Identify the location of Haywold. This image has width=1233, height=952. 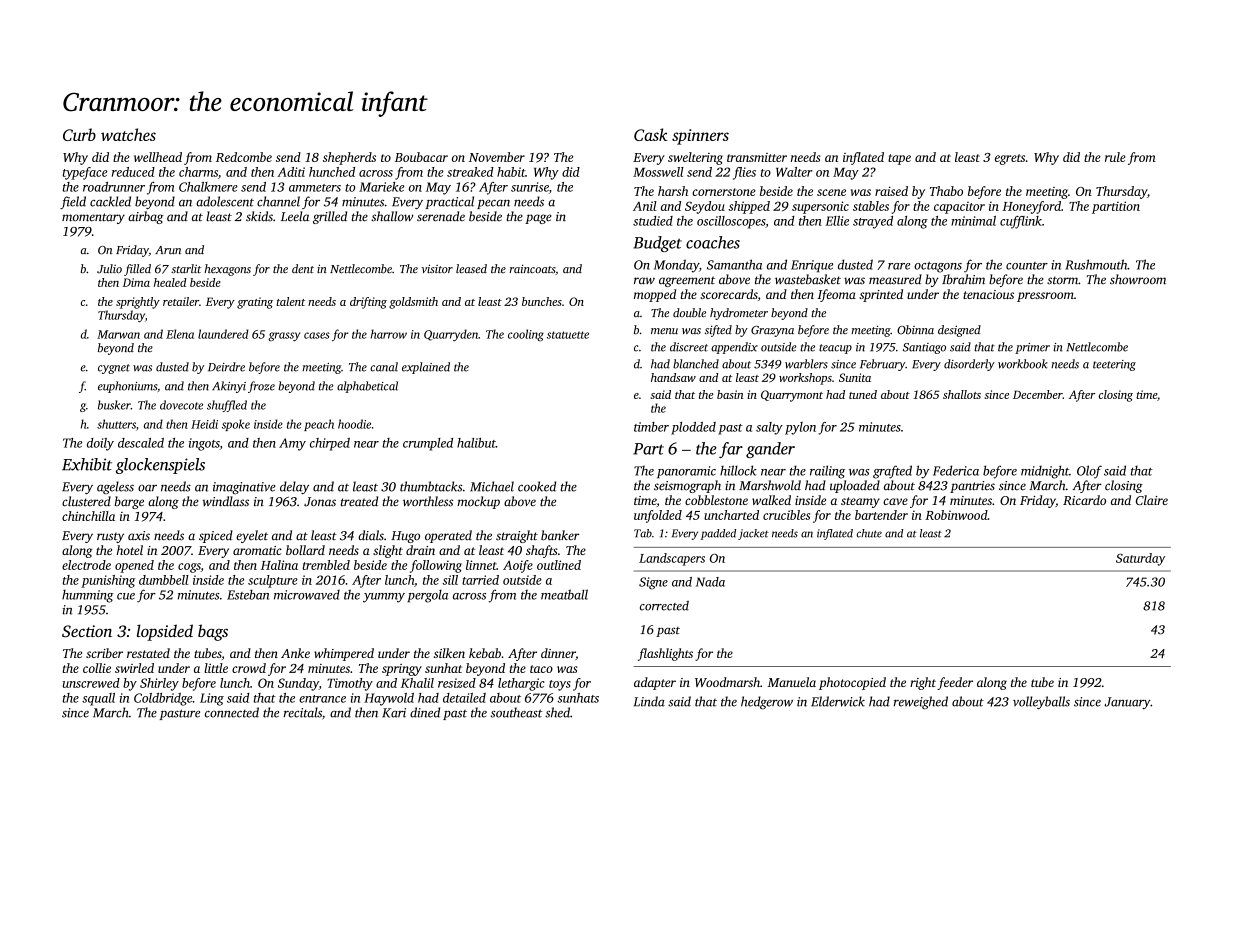
(389, 699).
